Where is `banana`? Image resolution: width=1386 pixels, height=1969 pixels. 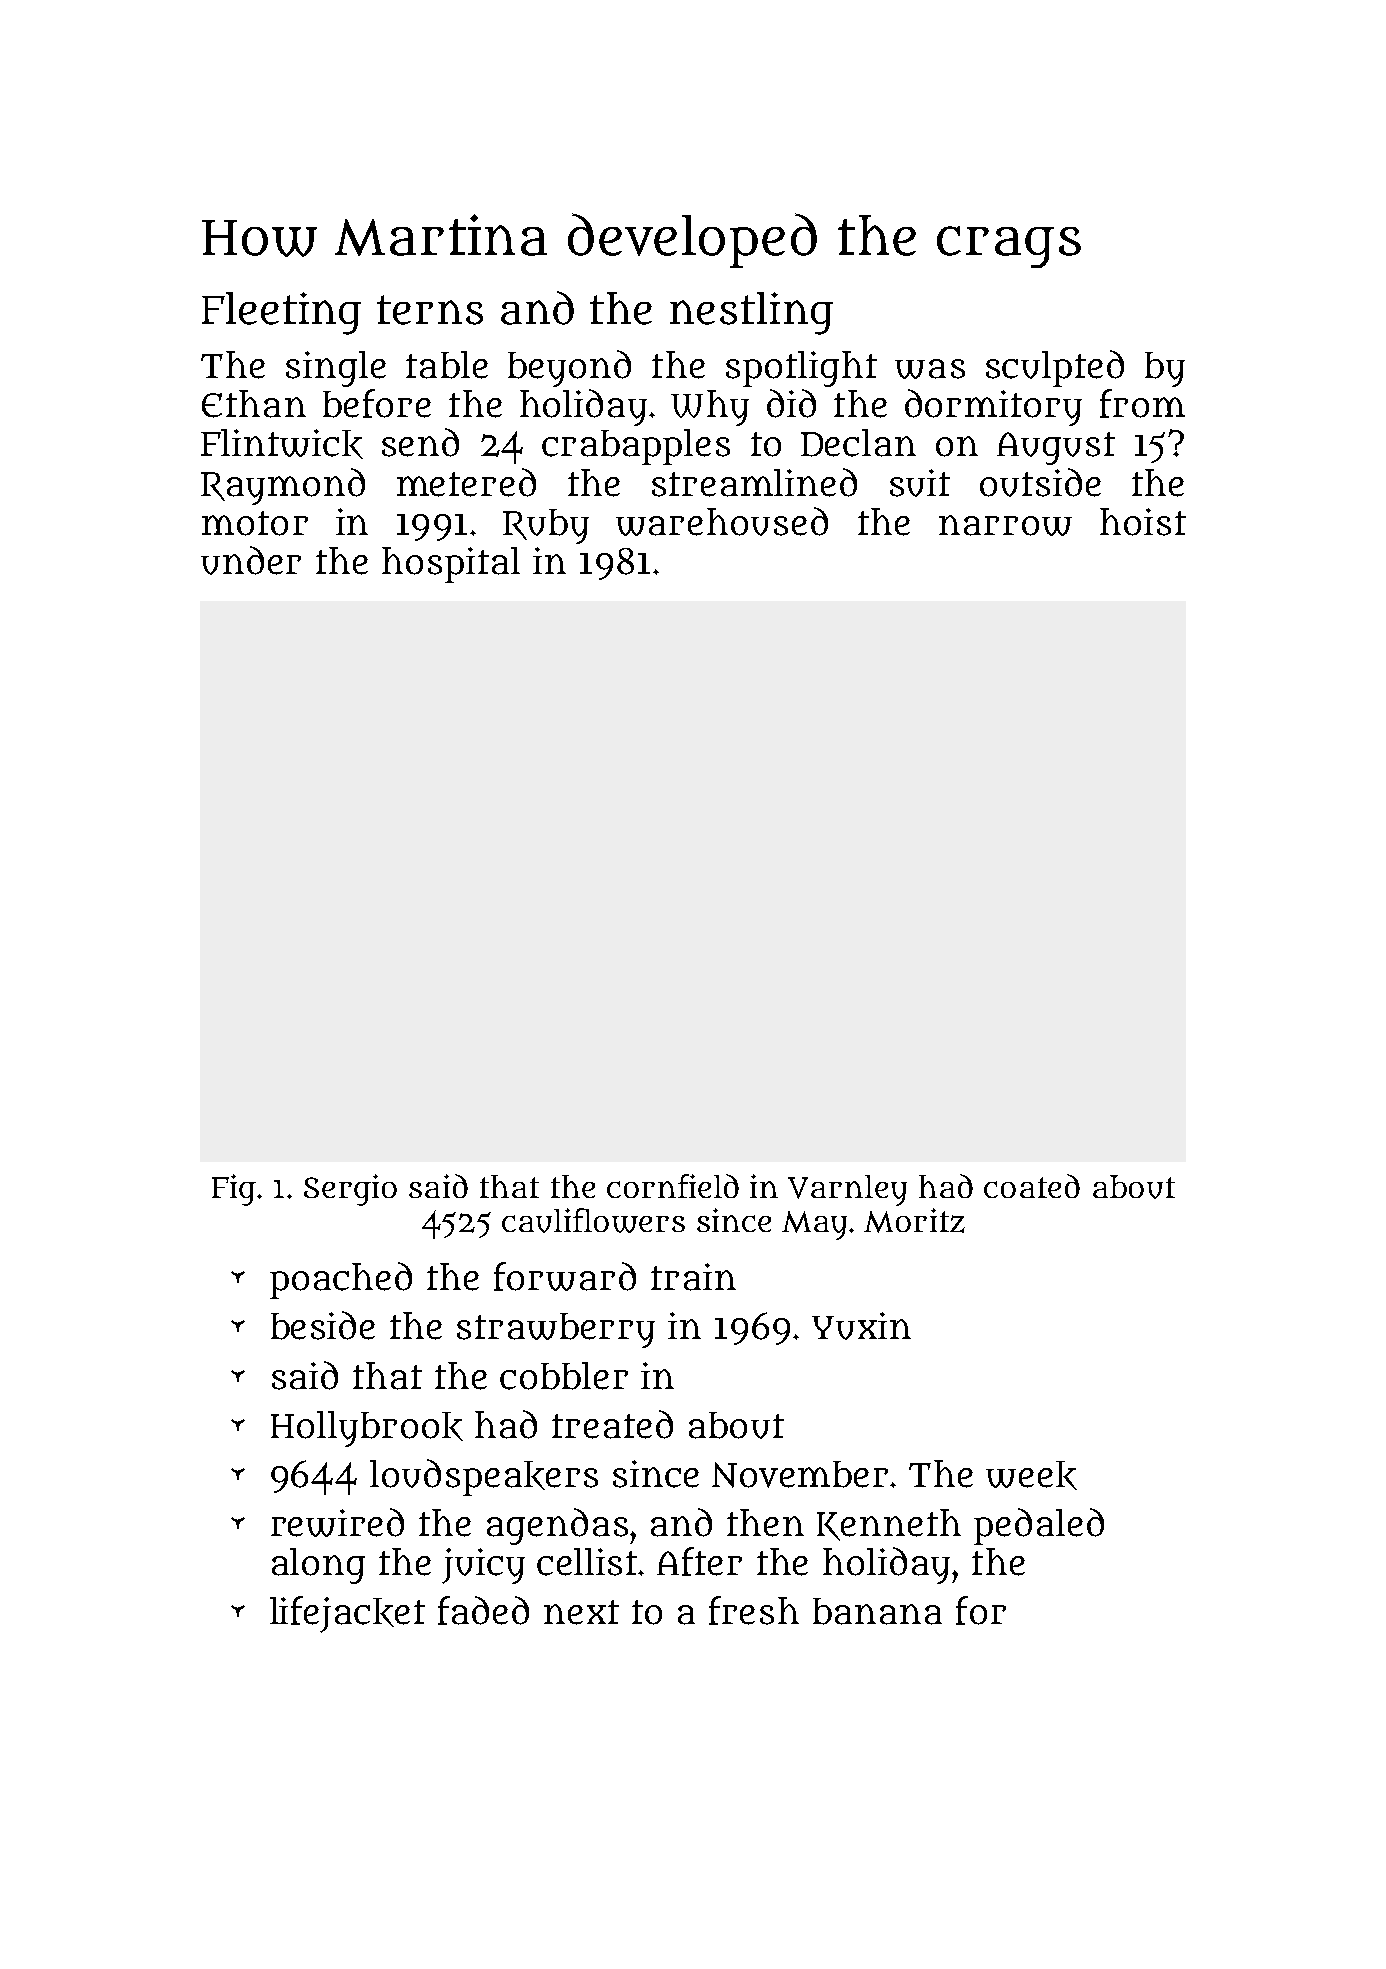 banana is located at coordinates (877, 1611).
